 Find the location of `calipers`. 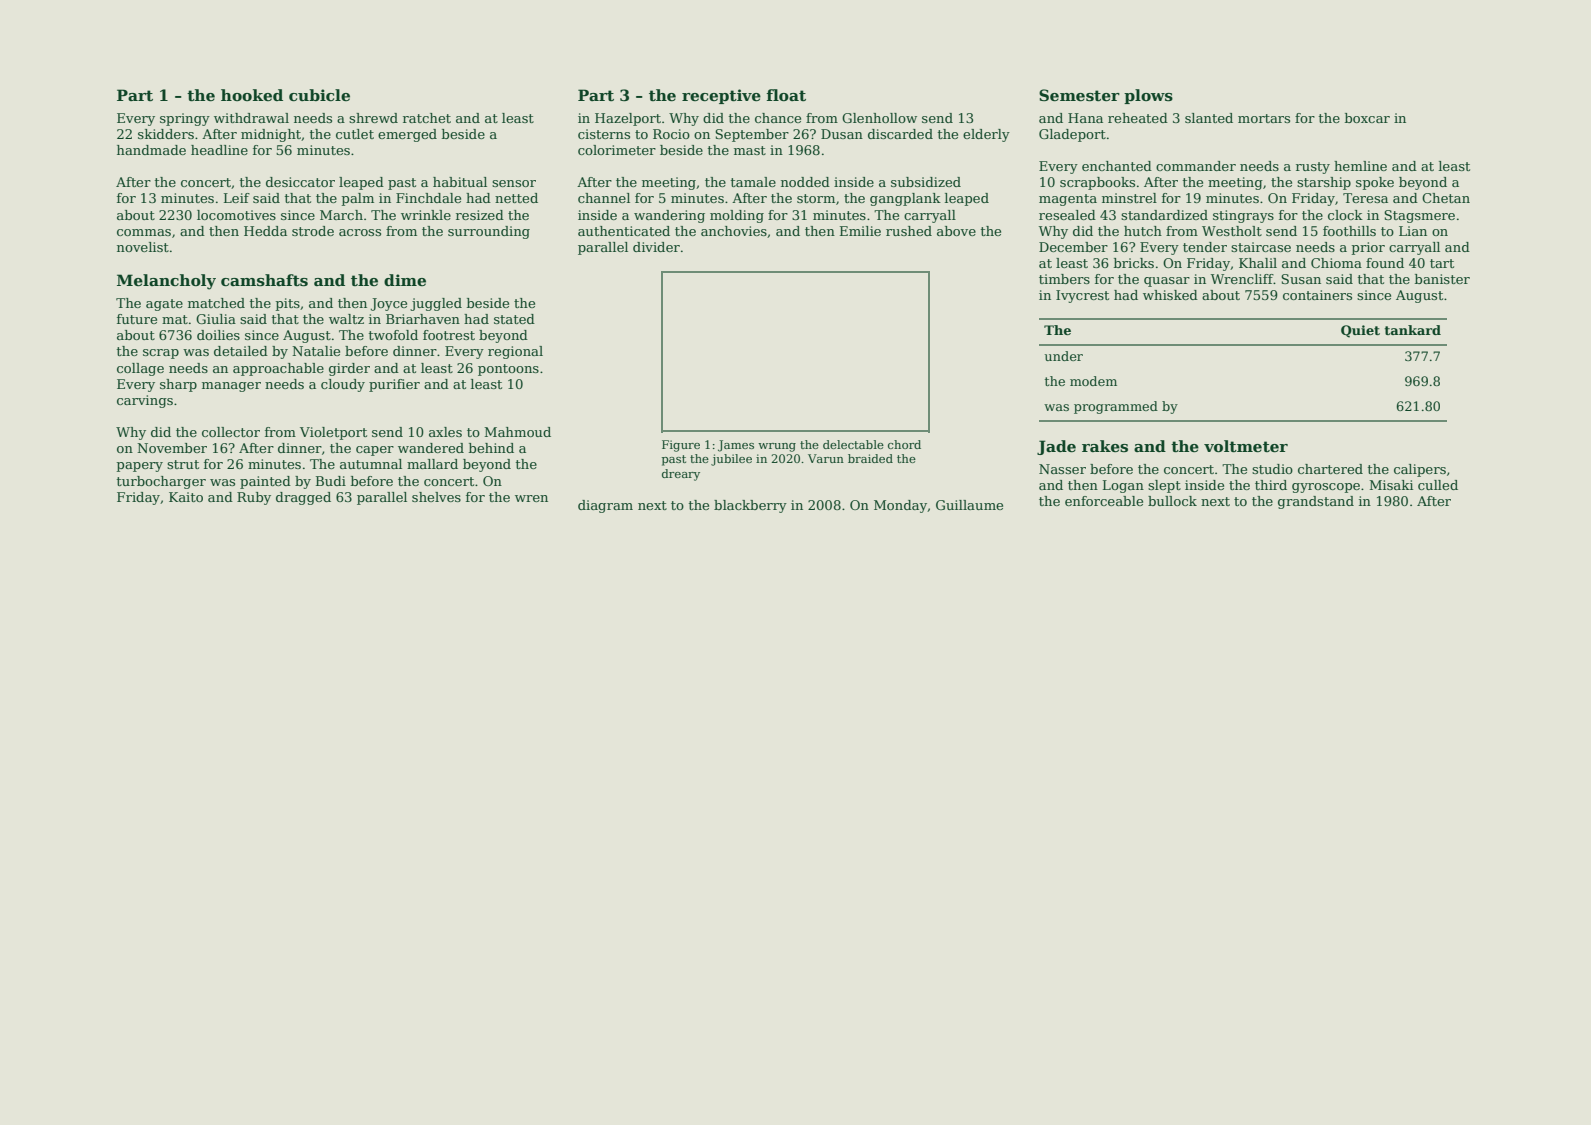

calipers is located at coordinates (1420, 470).
